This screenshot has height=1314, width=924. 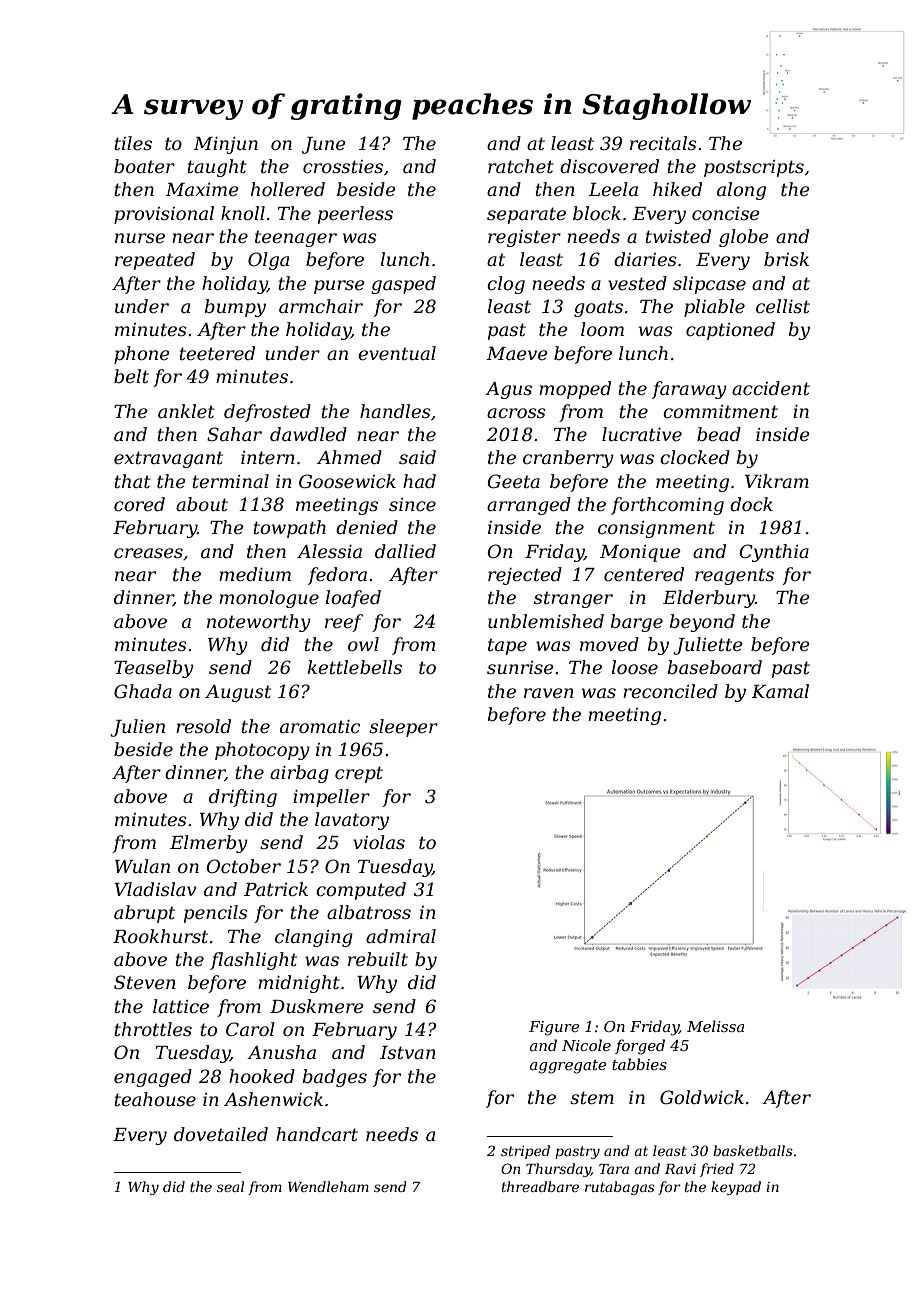 What do you see at coordinates (216, 914) in the screenshot?
I see `pencils` at bounding box center [216, 914].
